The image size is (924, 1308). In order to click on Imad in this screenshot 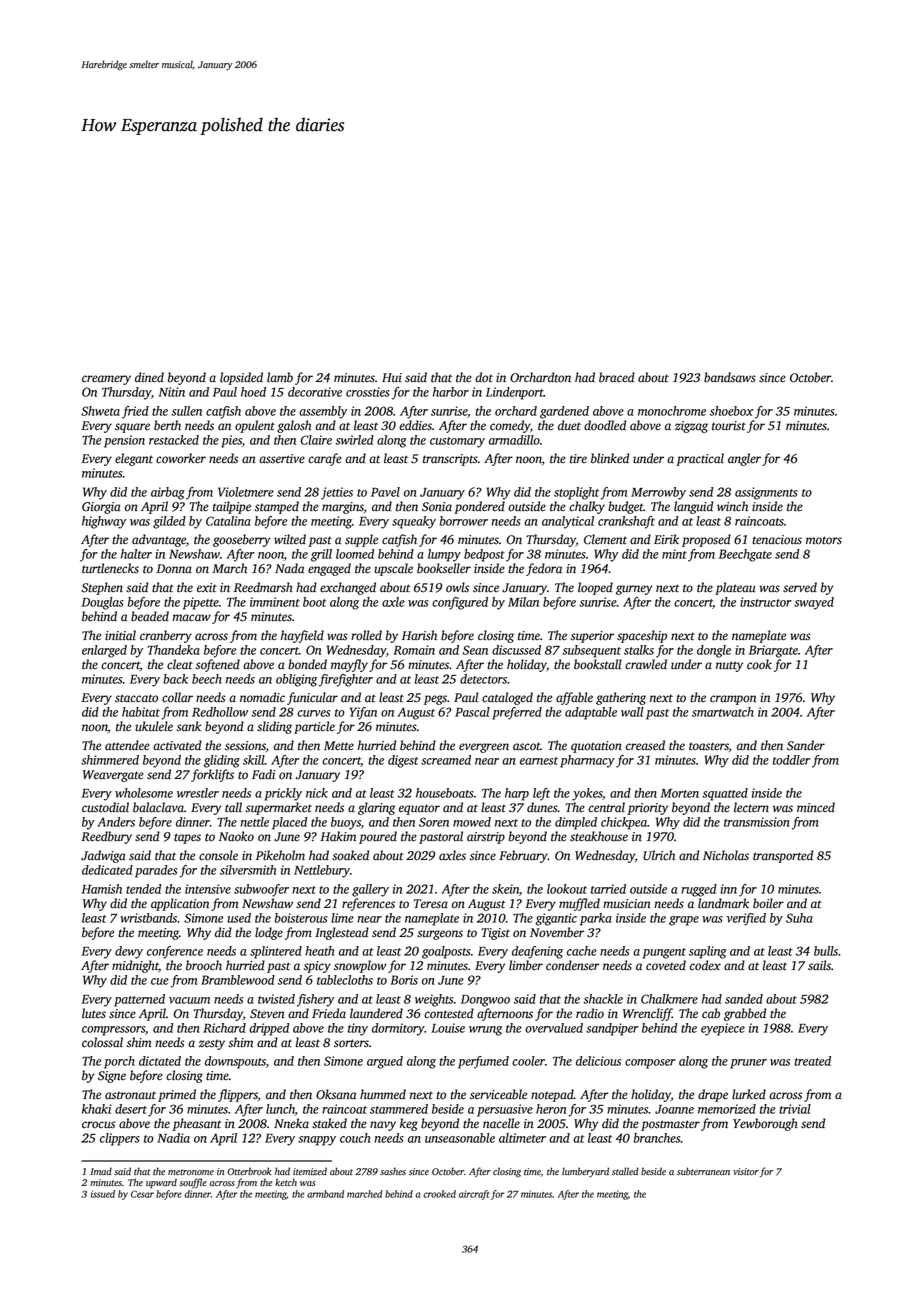, I will do `click(101, 1171)`.
